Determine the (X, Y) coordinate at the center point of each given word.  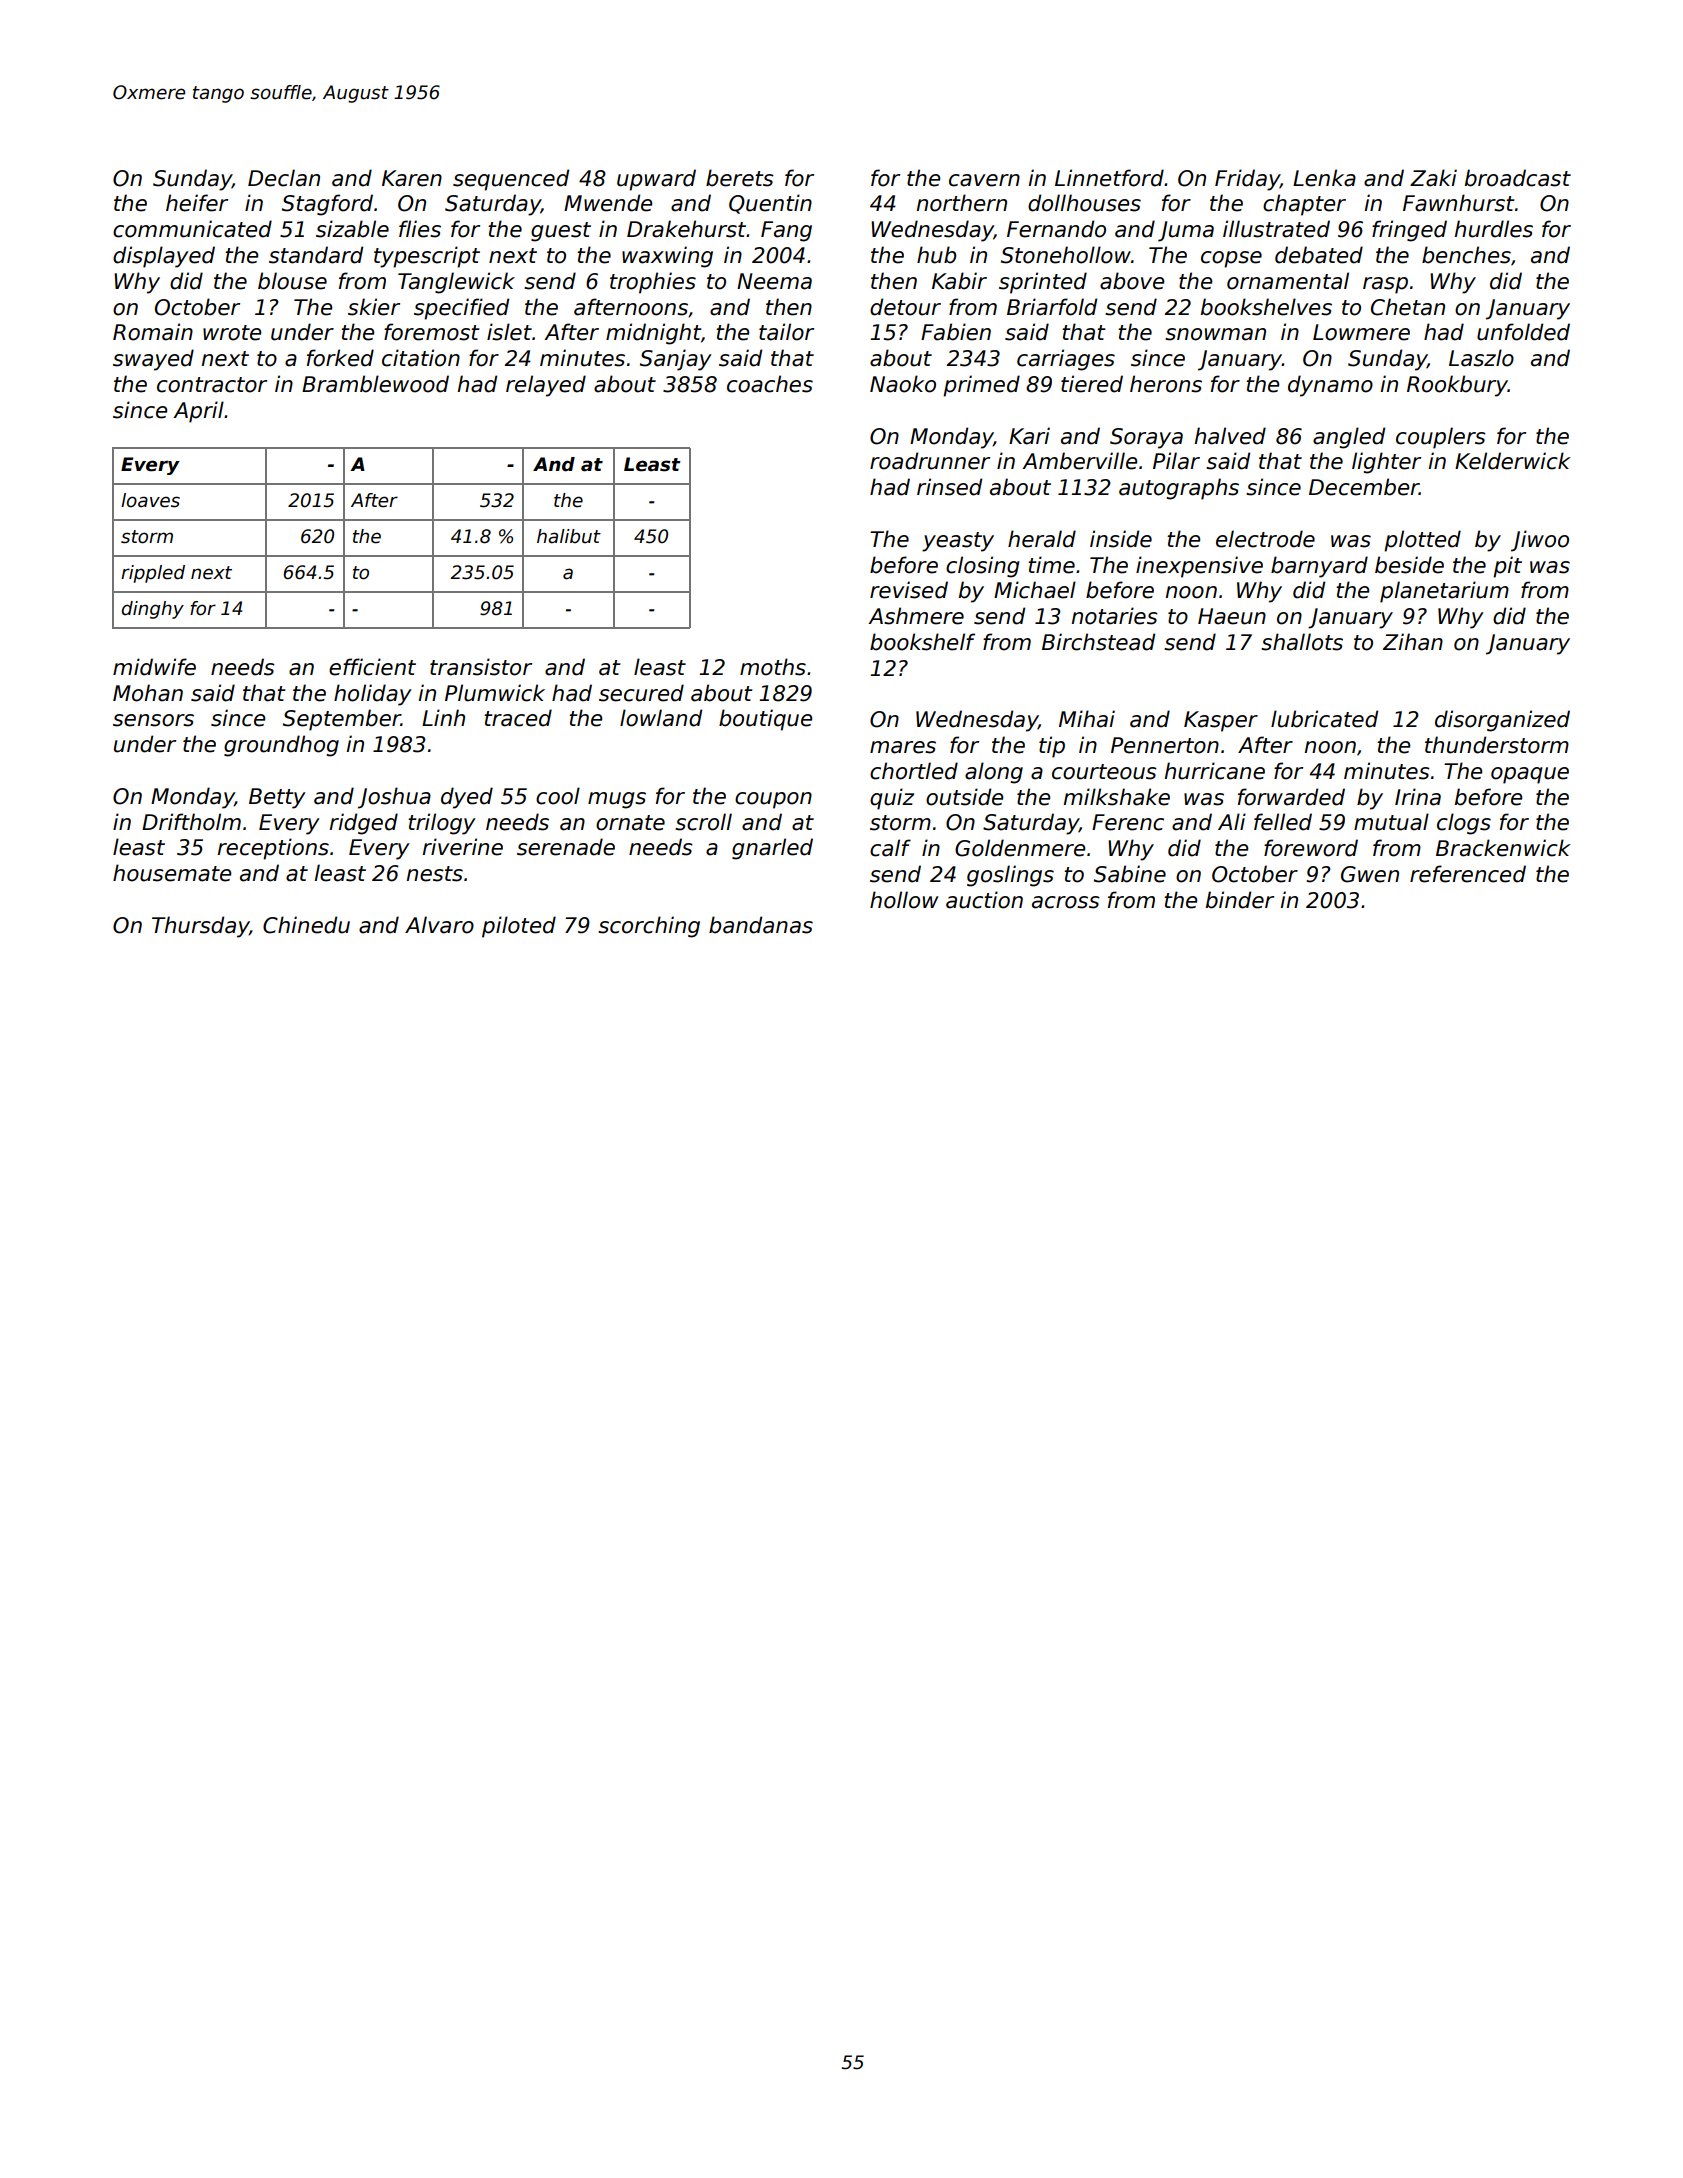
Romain (153, 332)
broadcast (1518, 178)
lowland (661, 718)
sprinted (1043, 283)
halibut (569, 536)
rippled (153, 574)
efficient (372, 667)
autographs (1179, 489)
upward (656, 180)
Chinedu (306, 925)
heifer (197, 203)
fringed (1409, 231)
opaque (1530, 775)
